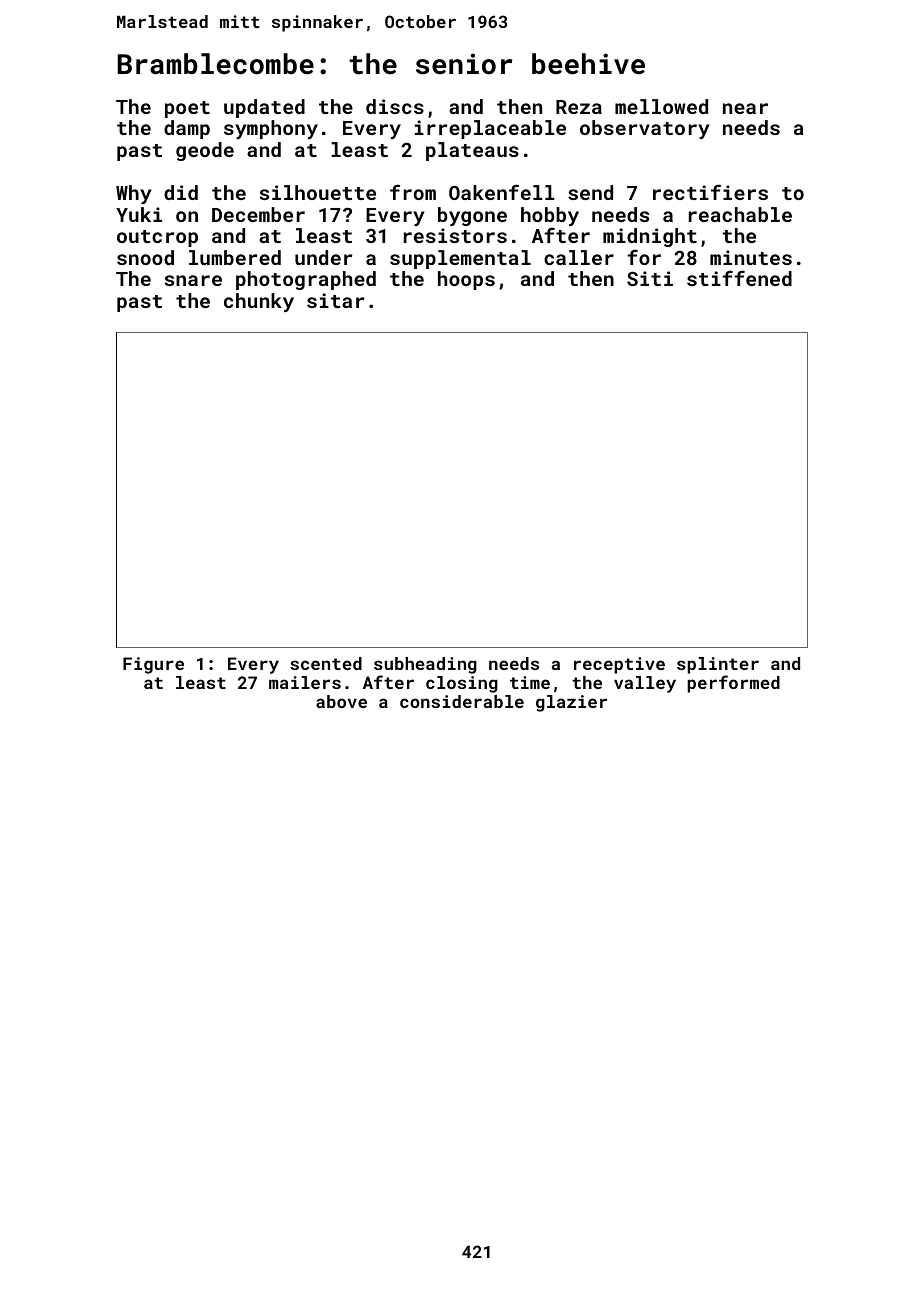 This screenshot has width=924, height=1308. Describe the element at coordinates (455, 235) in the screenshot. I see `resistors` at that location.
